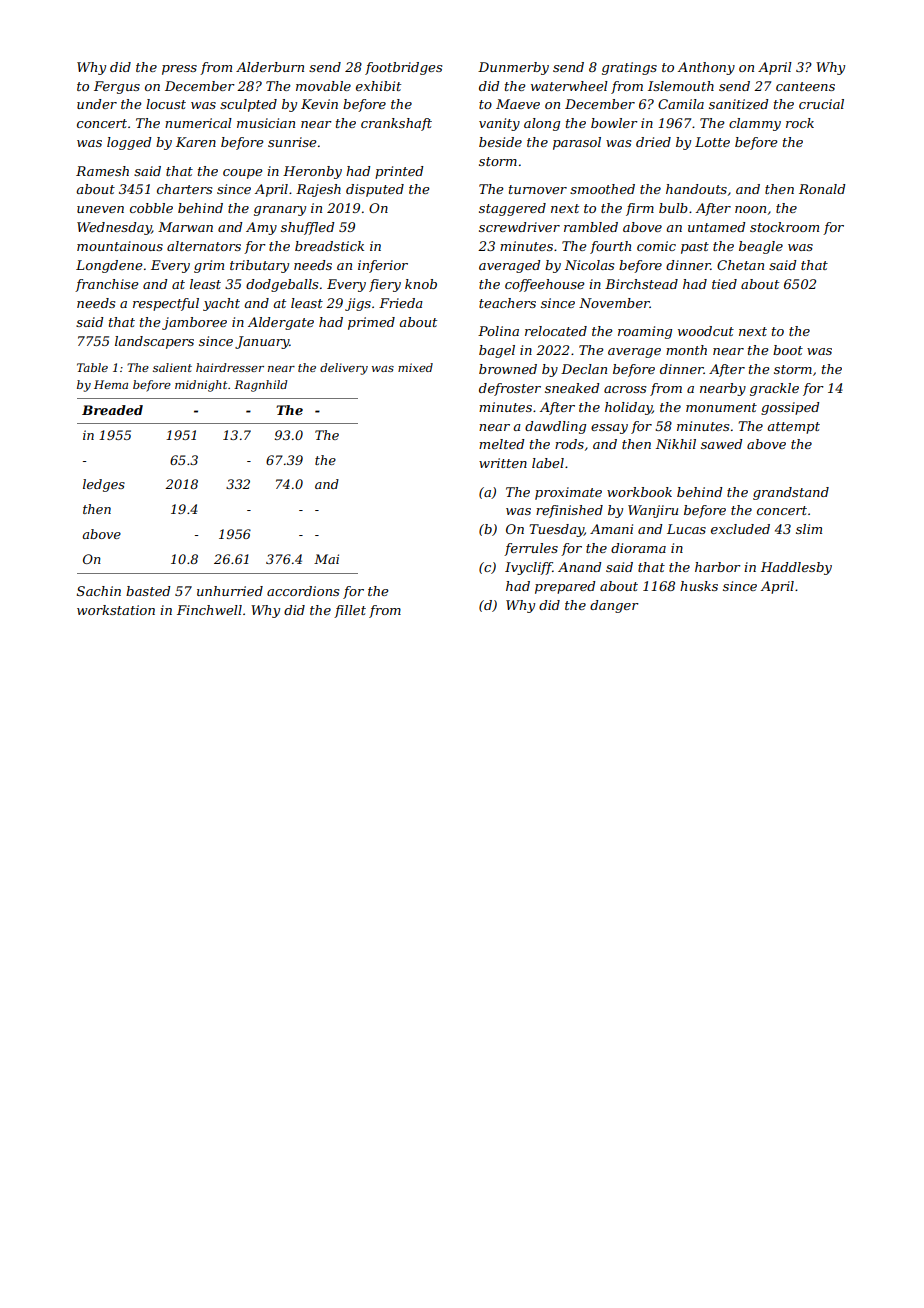  Describe the element at coordinates (99, 591) in the screenshot. I see `Sachin` at that location.
